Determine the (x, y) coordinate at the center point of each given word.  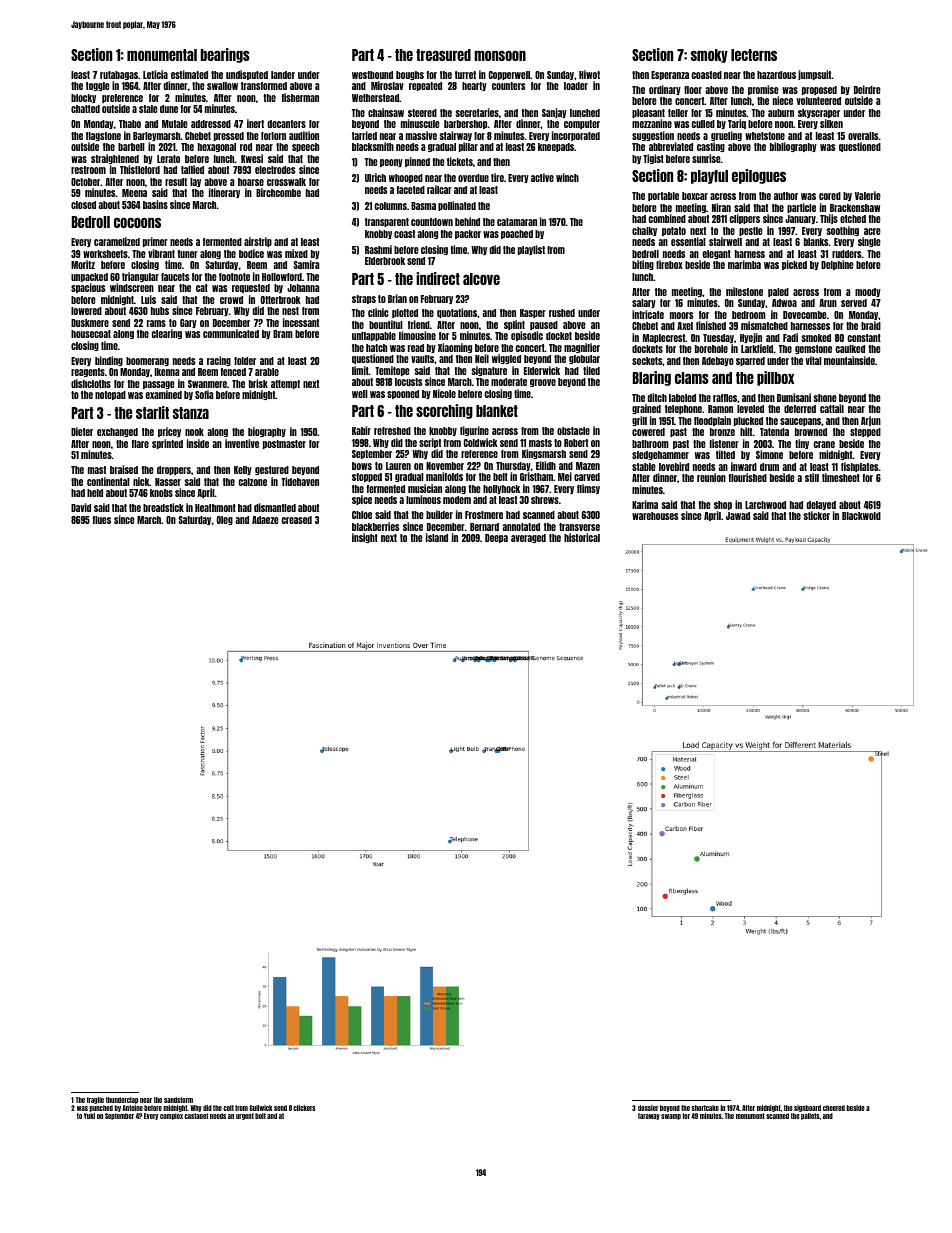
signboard (807, 1108)
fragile (95, 1100)
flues (102, 520)
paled (778, 292)
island (437, 537)
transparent (387, 222)
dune (169, 109)
